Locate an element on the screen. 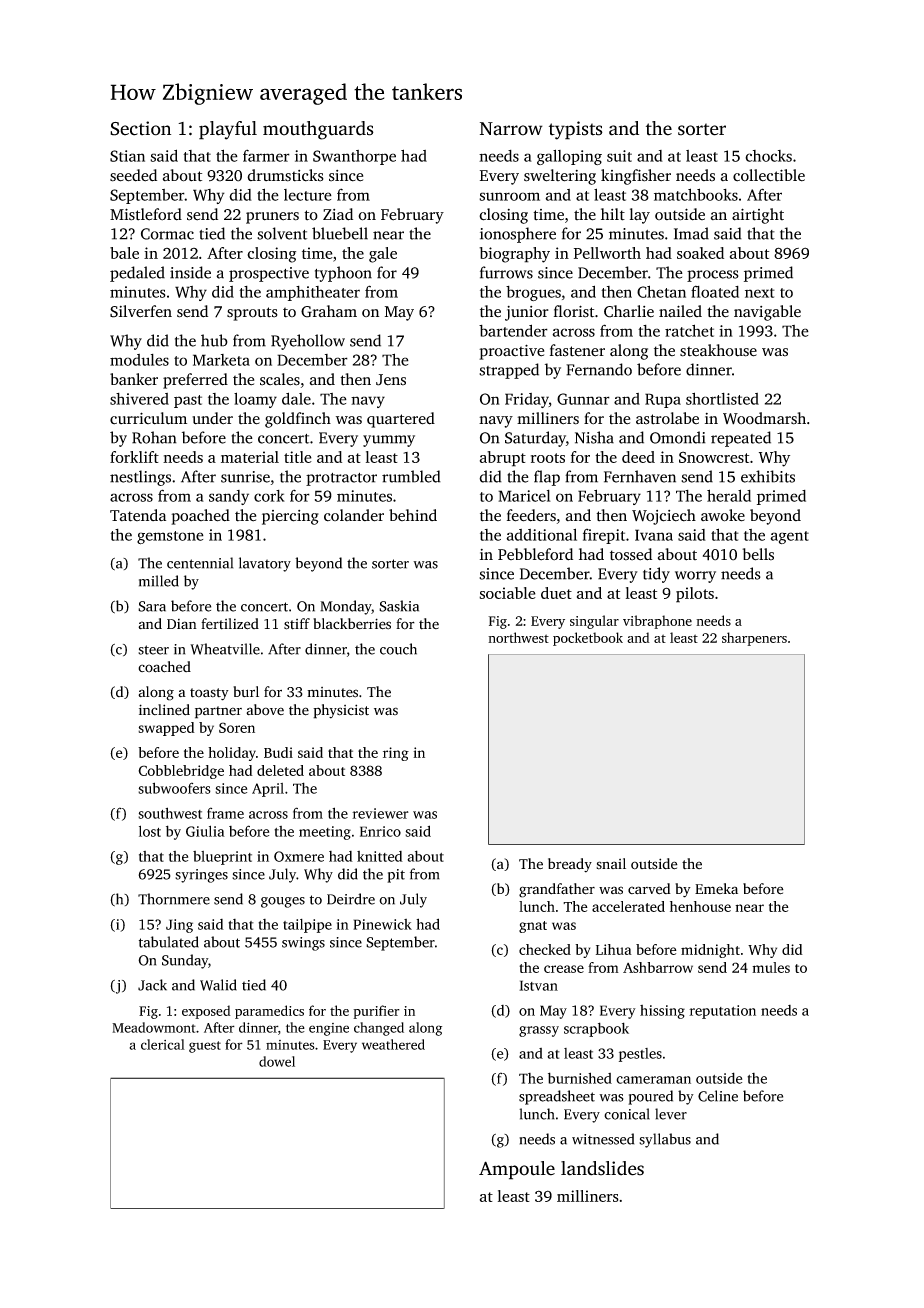 This screenshot has width=924, height=1308. Jens is located at coordinates (391, 380).
